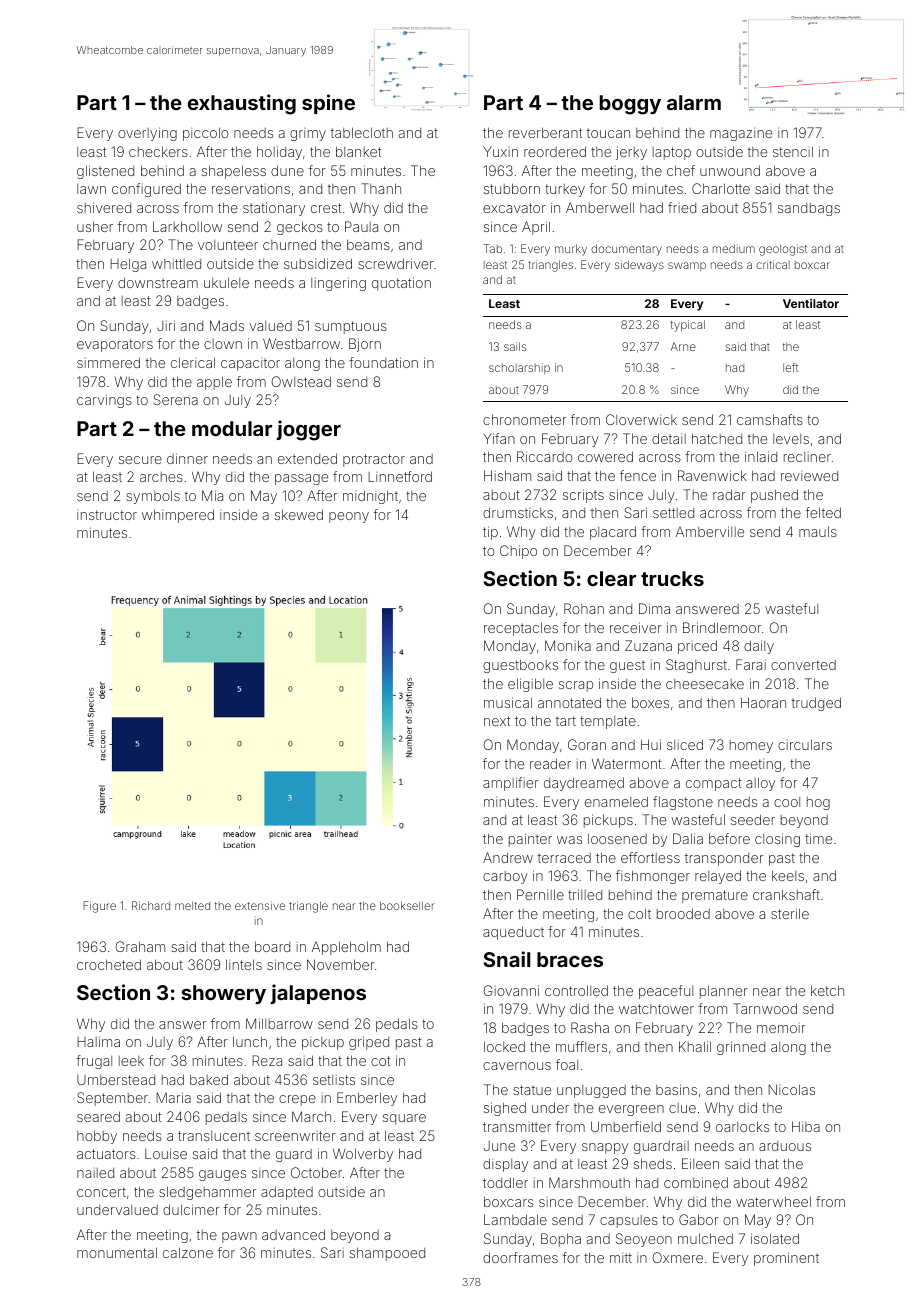 The height and width of the page is (1308, 924). Describe the element at coordinates (151, 905) in the page. I see `Richard` at that location.
